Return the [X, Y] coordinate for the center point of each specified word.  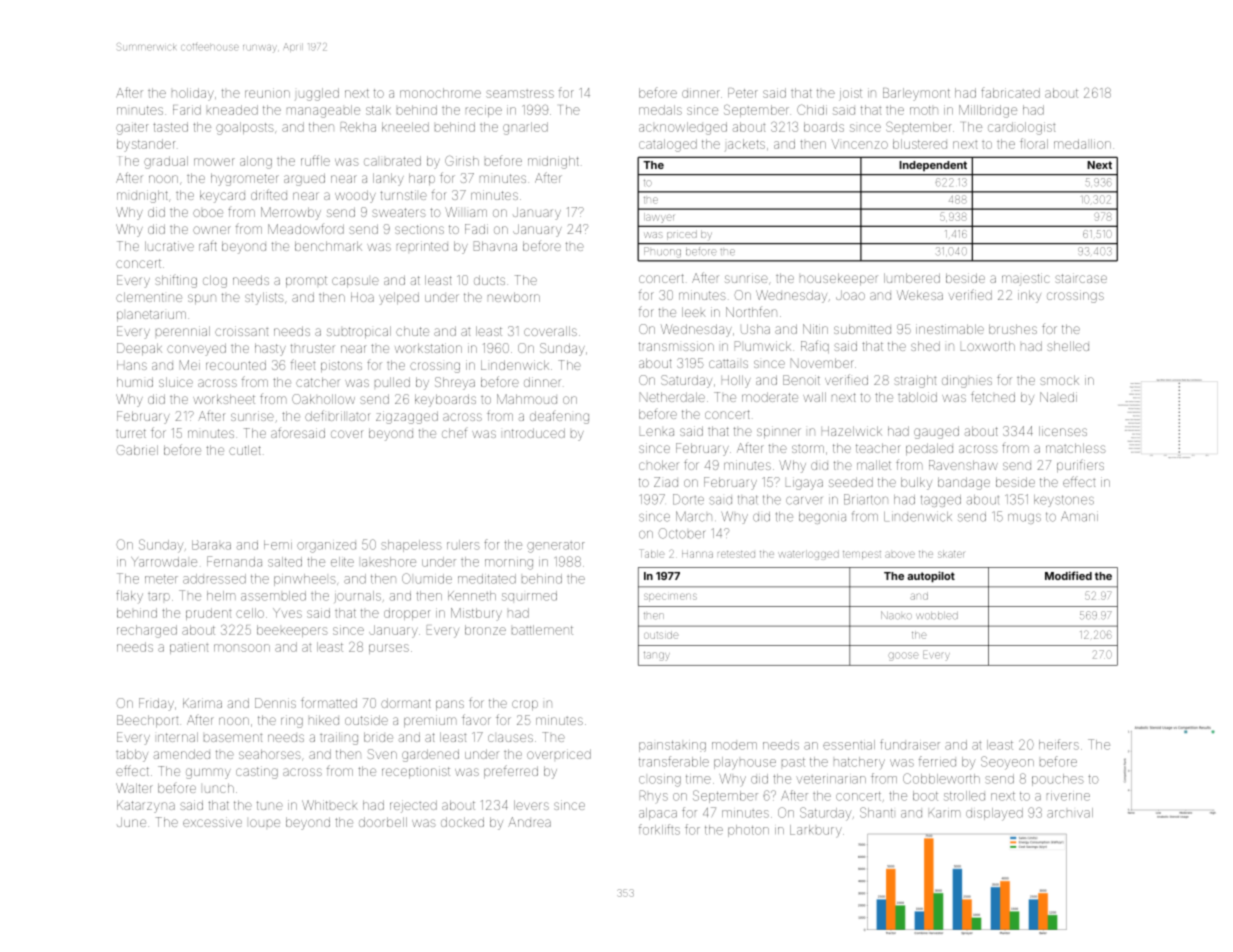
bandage [964, 483]
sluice [176, 382]
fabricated [1010, 92]
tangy [657, 656]
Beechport [147, 721]
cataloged [668, 145]
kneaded [232, 110]
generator [556, 547]
